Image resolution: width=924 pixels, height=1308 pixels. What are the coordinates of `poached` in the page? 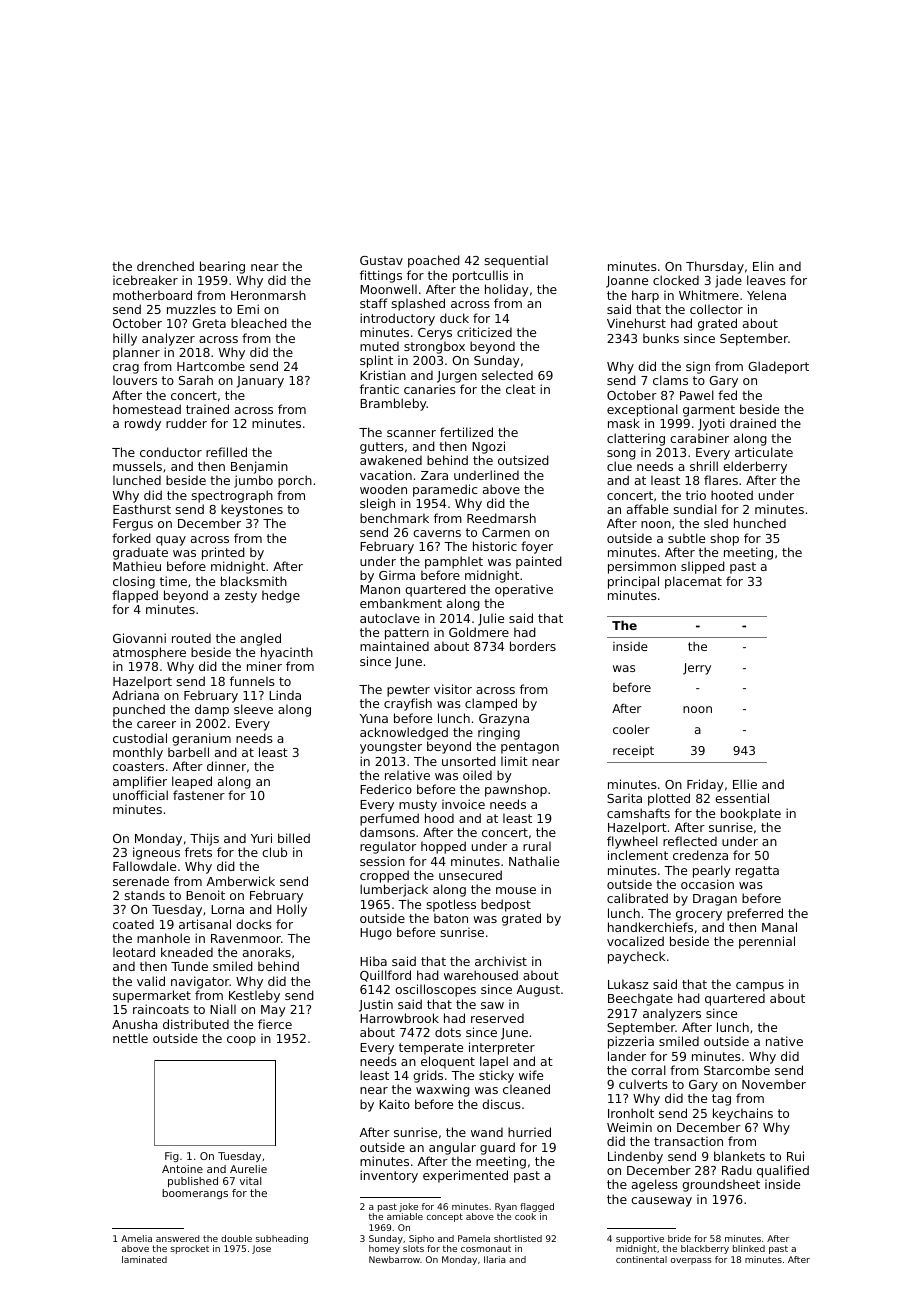 It's located at (434, 261).
